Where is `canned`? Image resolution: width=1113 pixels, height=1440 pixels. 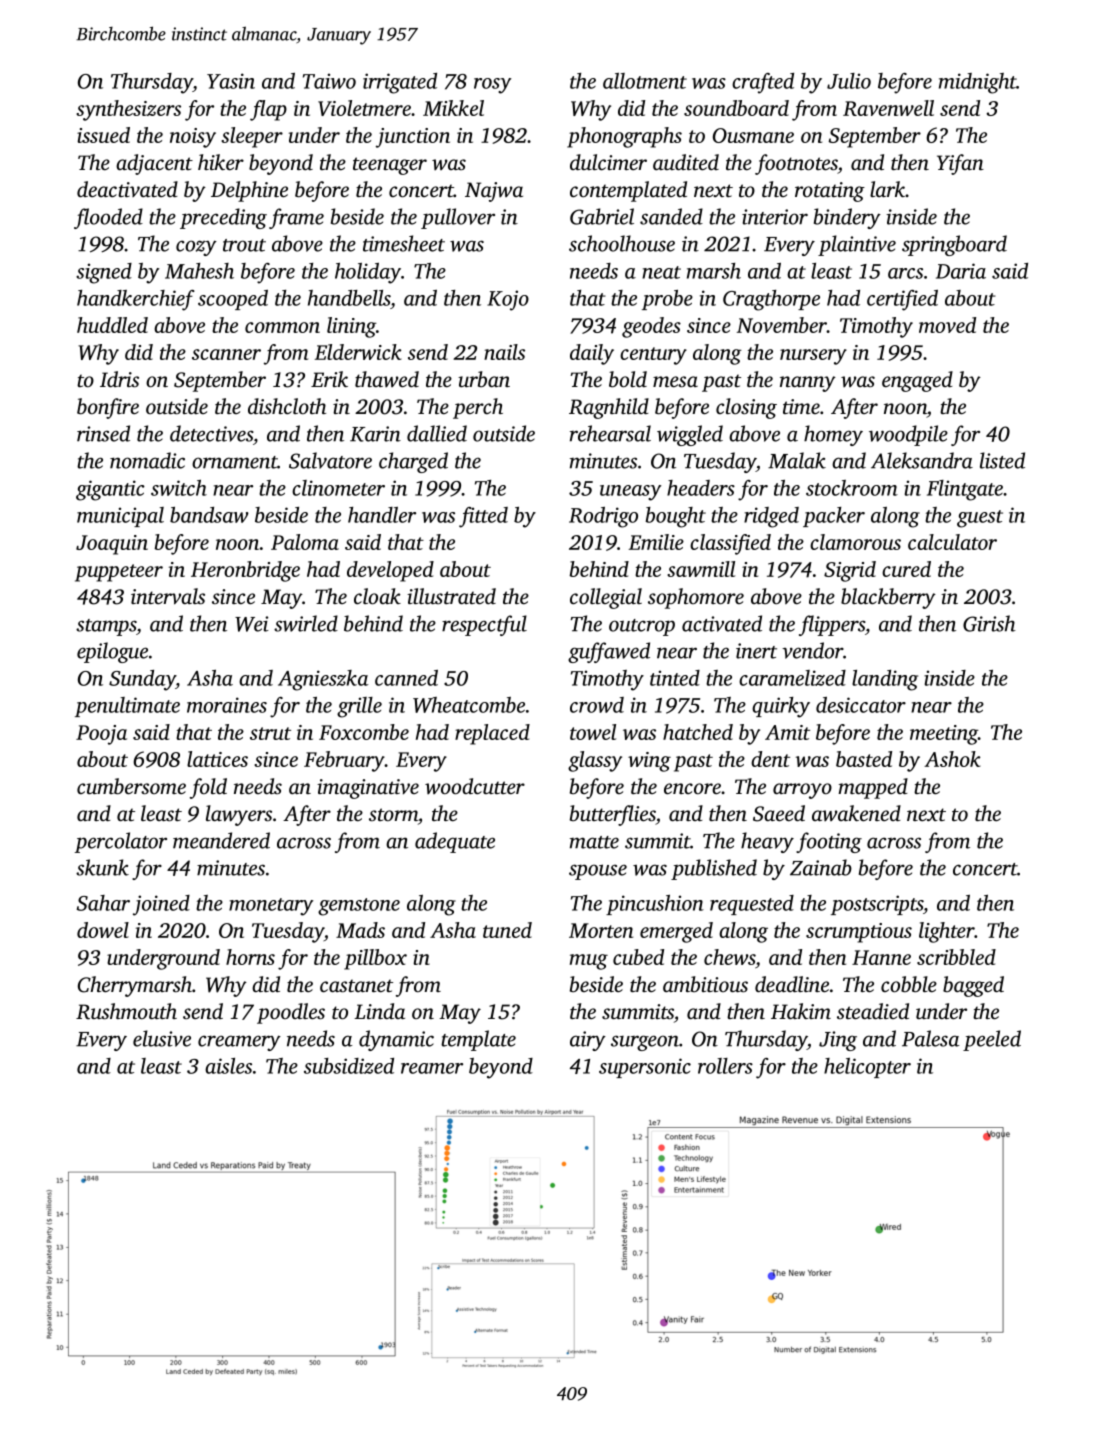
canned is located at coordinates (406, 678).
